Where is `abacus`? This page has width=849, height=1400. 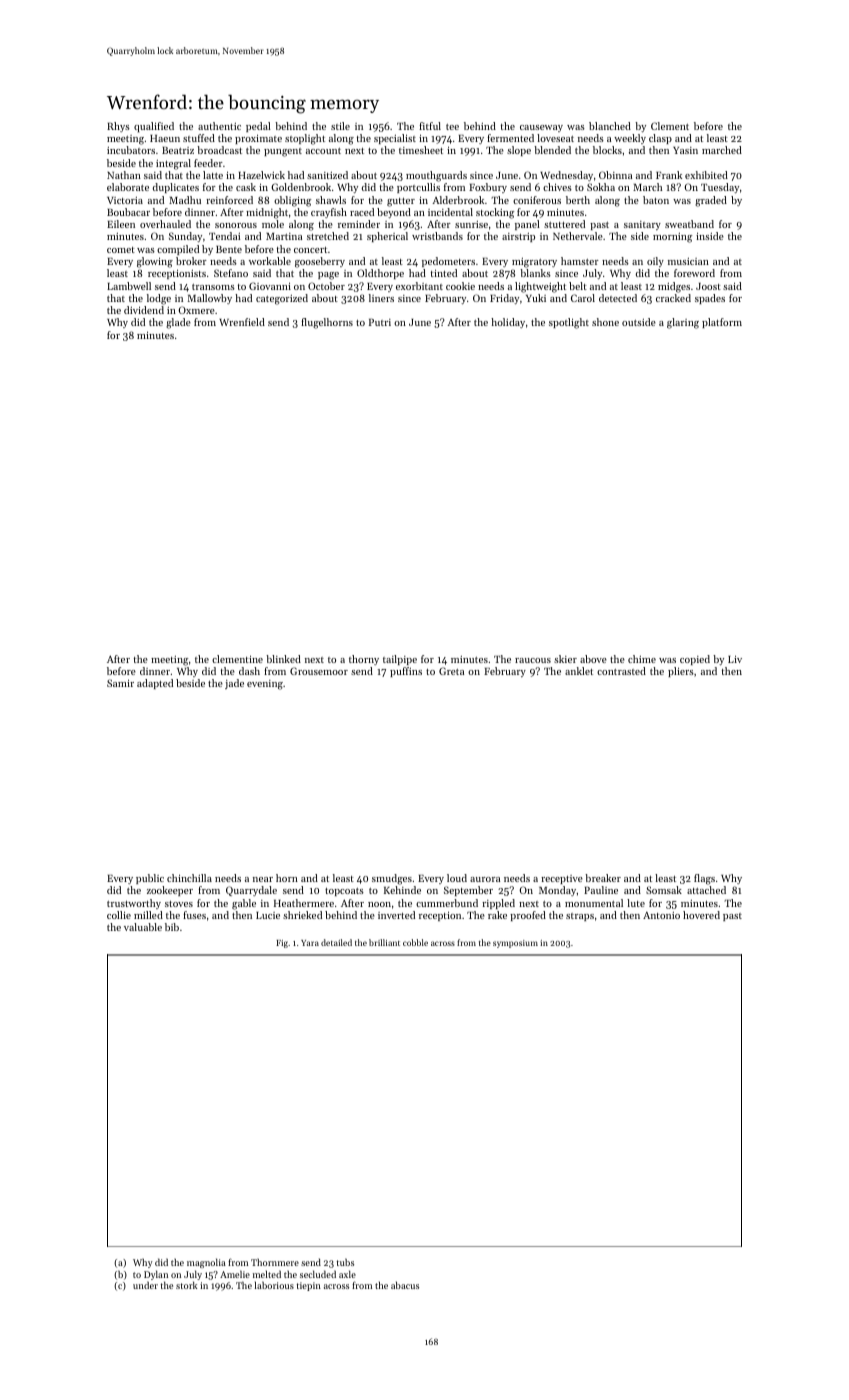
abacus is located at coordinates (405, 1285).
